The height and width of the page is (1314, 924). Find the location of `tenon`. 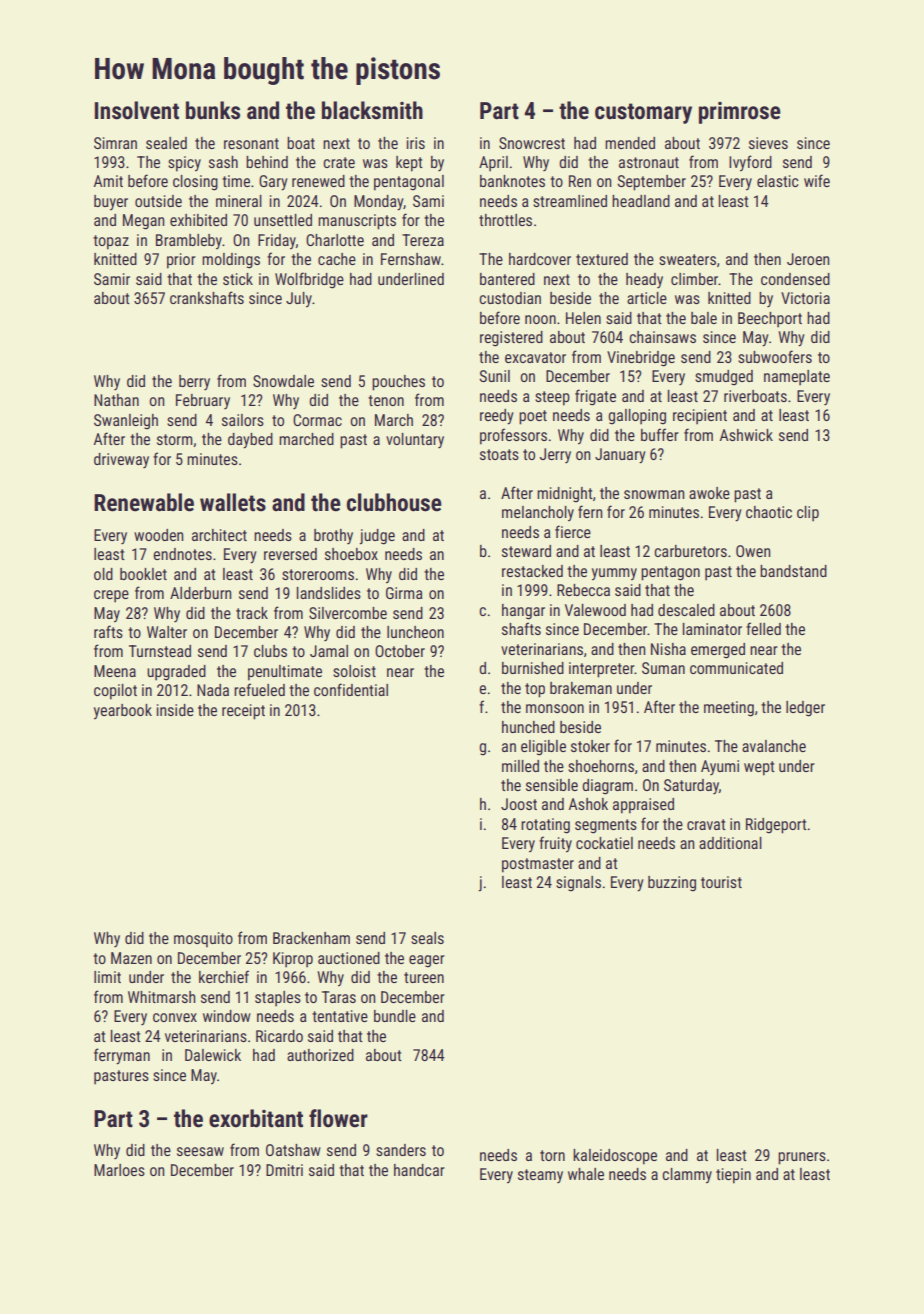

tenon is located at coordinates (386, 400).
